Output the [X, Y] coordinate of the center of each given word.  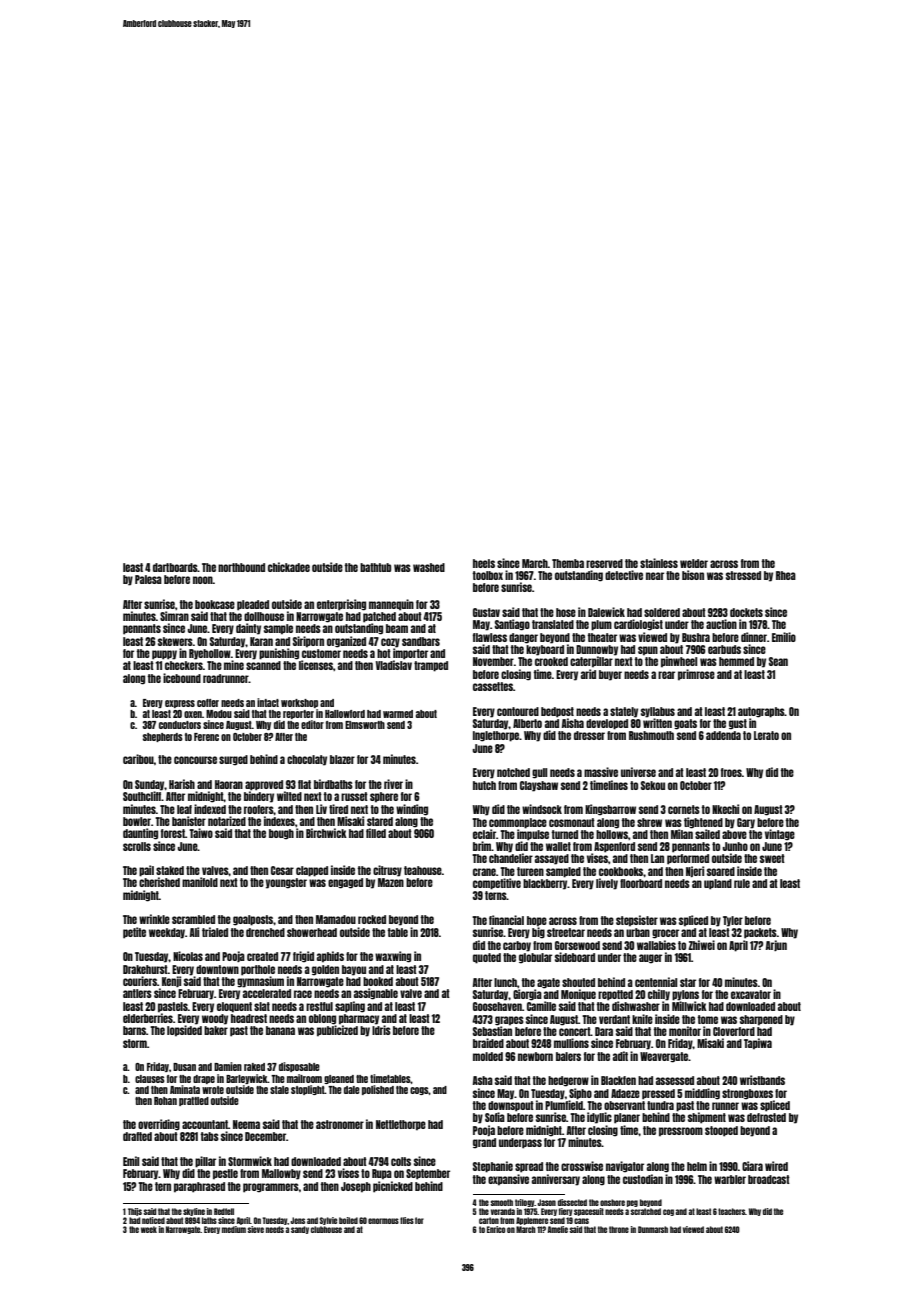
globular [535, 958]
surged [233, 760]
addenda [723, 735]
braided [488, 1043]
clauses [150, 1079]
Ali [194, 932]
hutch [484, 785]
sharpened [761, 1020]
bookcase [215, 604]
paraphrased [199, 1187]
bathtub [375, 567]
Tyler [733, 921]
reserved [604, 563]
